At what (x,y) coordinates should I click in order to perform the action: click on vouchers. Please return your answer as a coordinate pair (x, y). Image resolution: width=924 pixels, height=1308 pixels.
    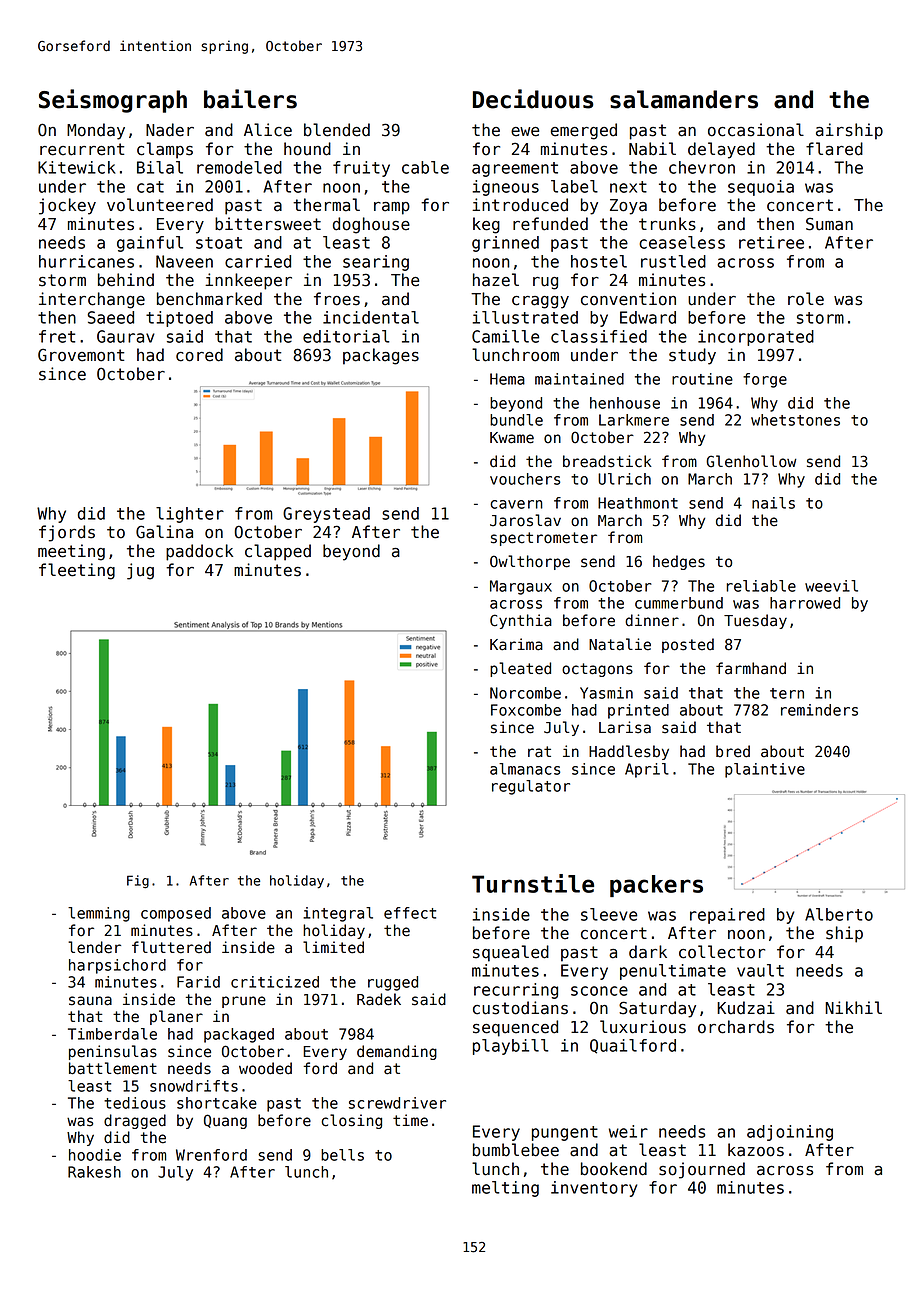
    Looking at the image, I should click on (525, 479).
